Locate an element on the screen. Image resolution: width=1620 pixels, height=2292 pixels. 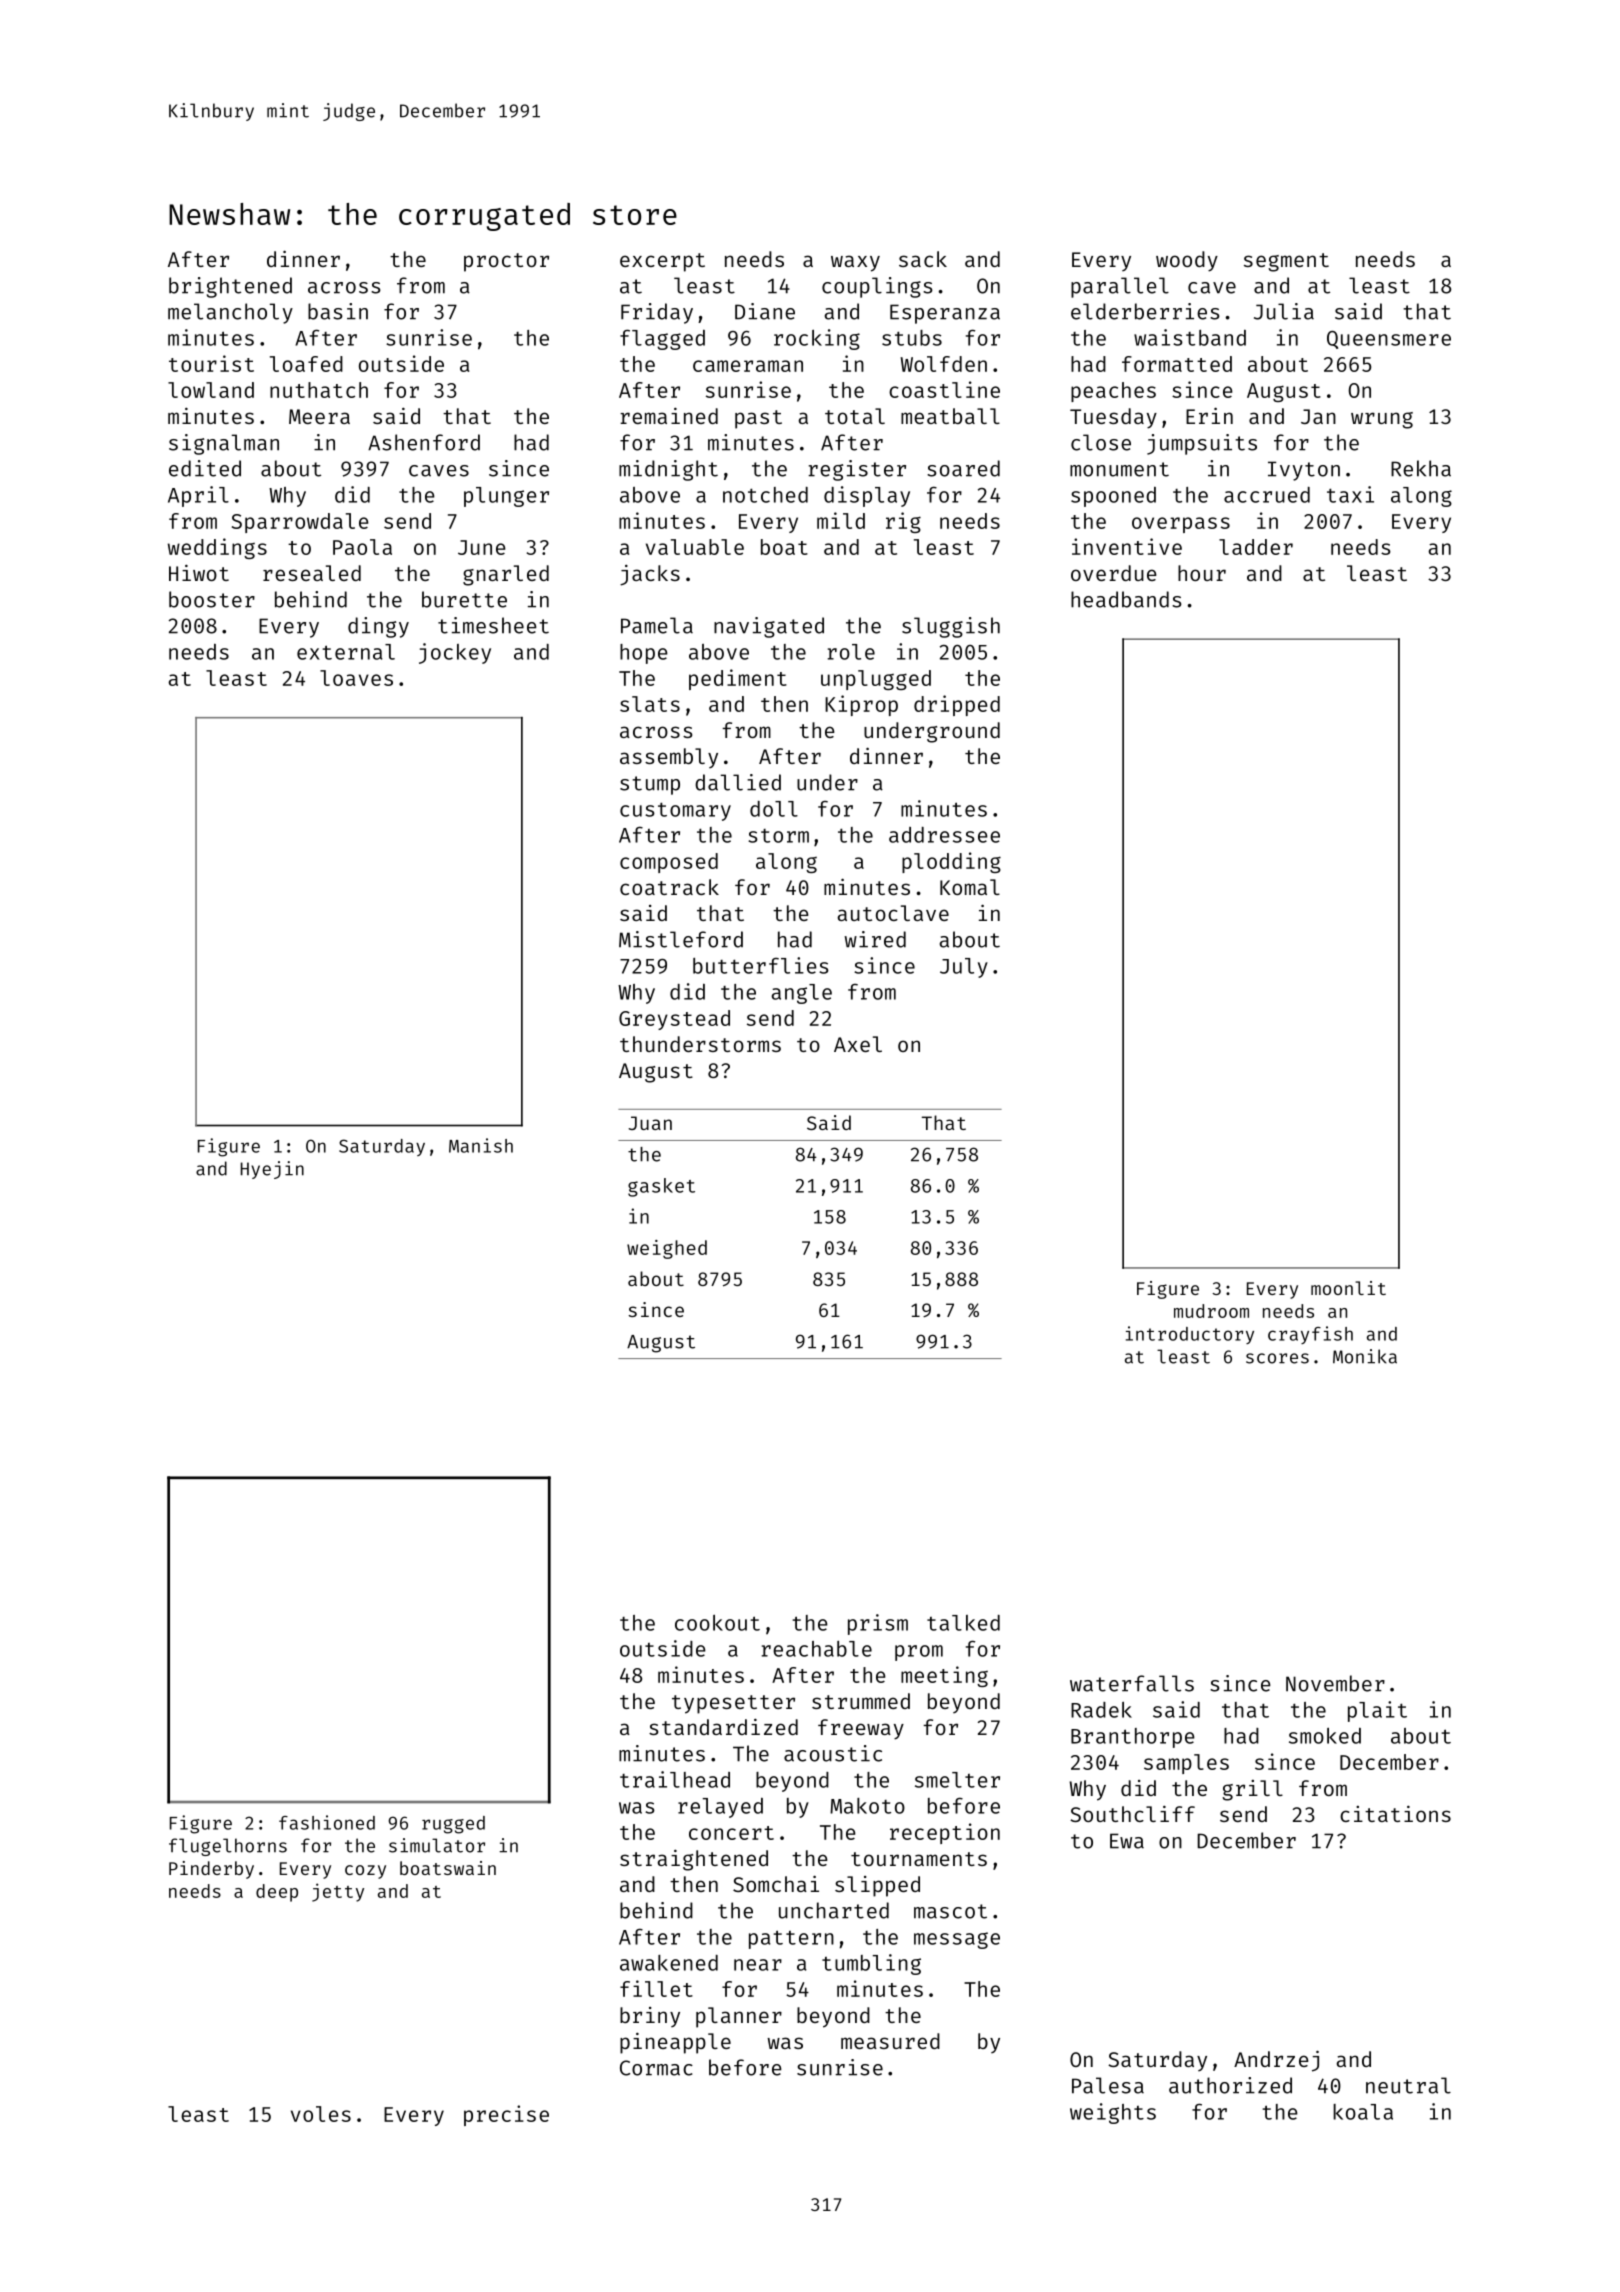
ladder is located at coordinates (1256, 547).
